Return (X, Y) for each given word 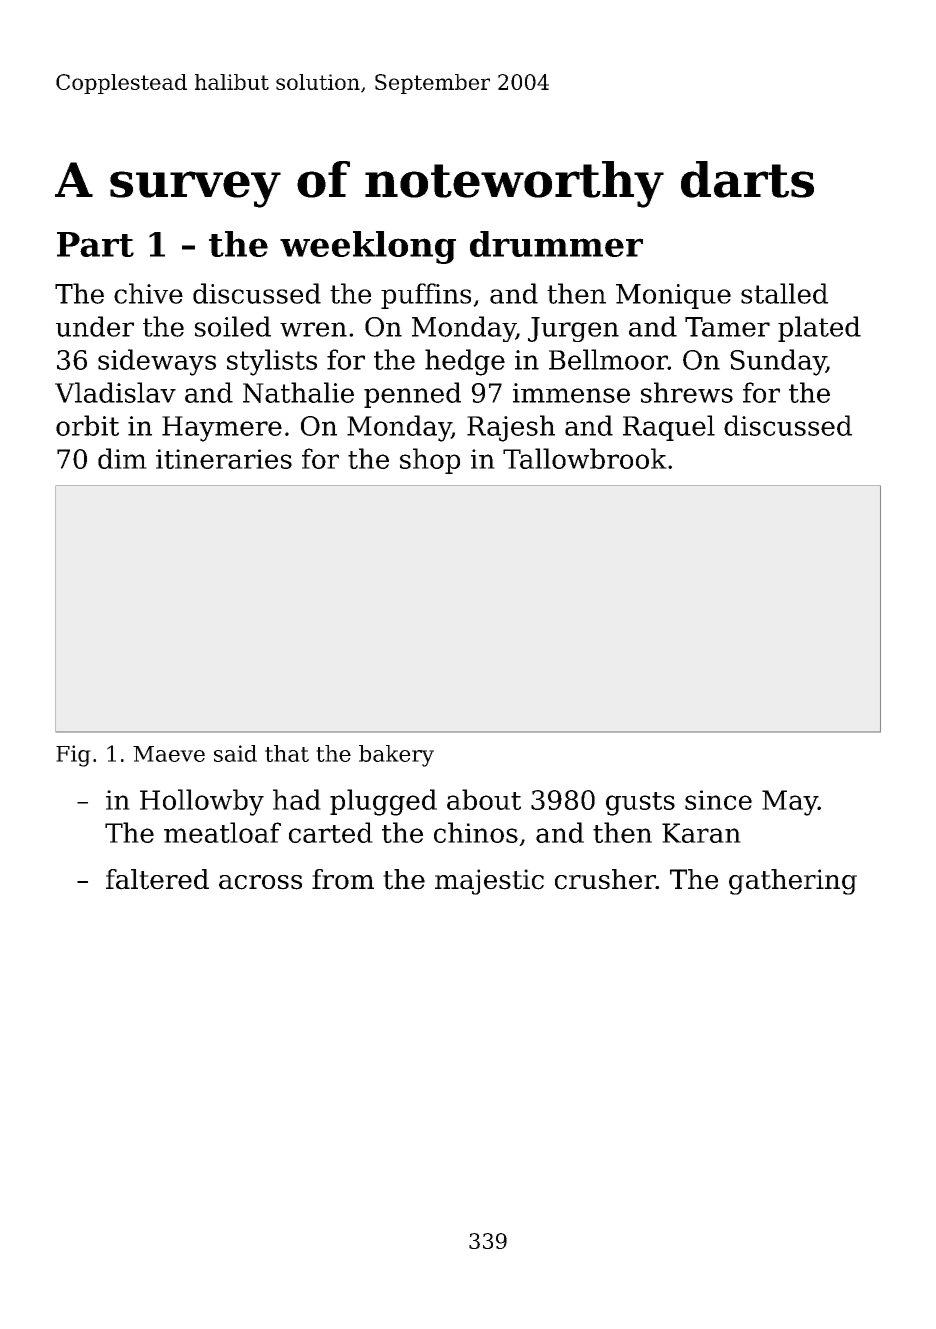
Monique (673, 296)
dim (122, 458)
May (790, 803)
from (343, 879)
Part (95, 244)
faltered (157, 879)
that (287, 753)
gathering (793, 882)
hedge (465, 362)
